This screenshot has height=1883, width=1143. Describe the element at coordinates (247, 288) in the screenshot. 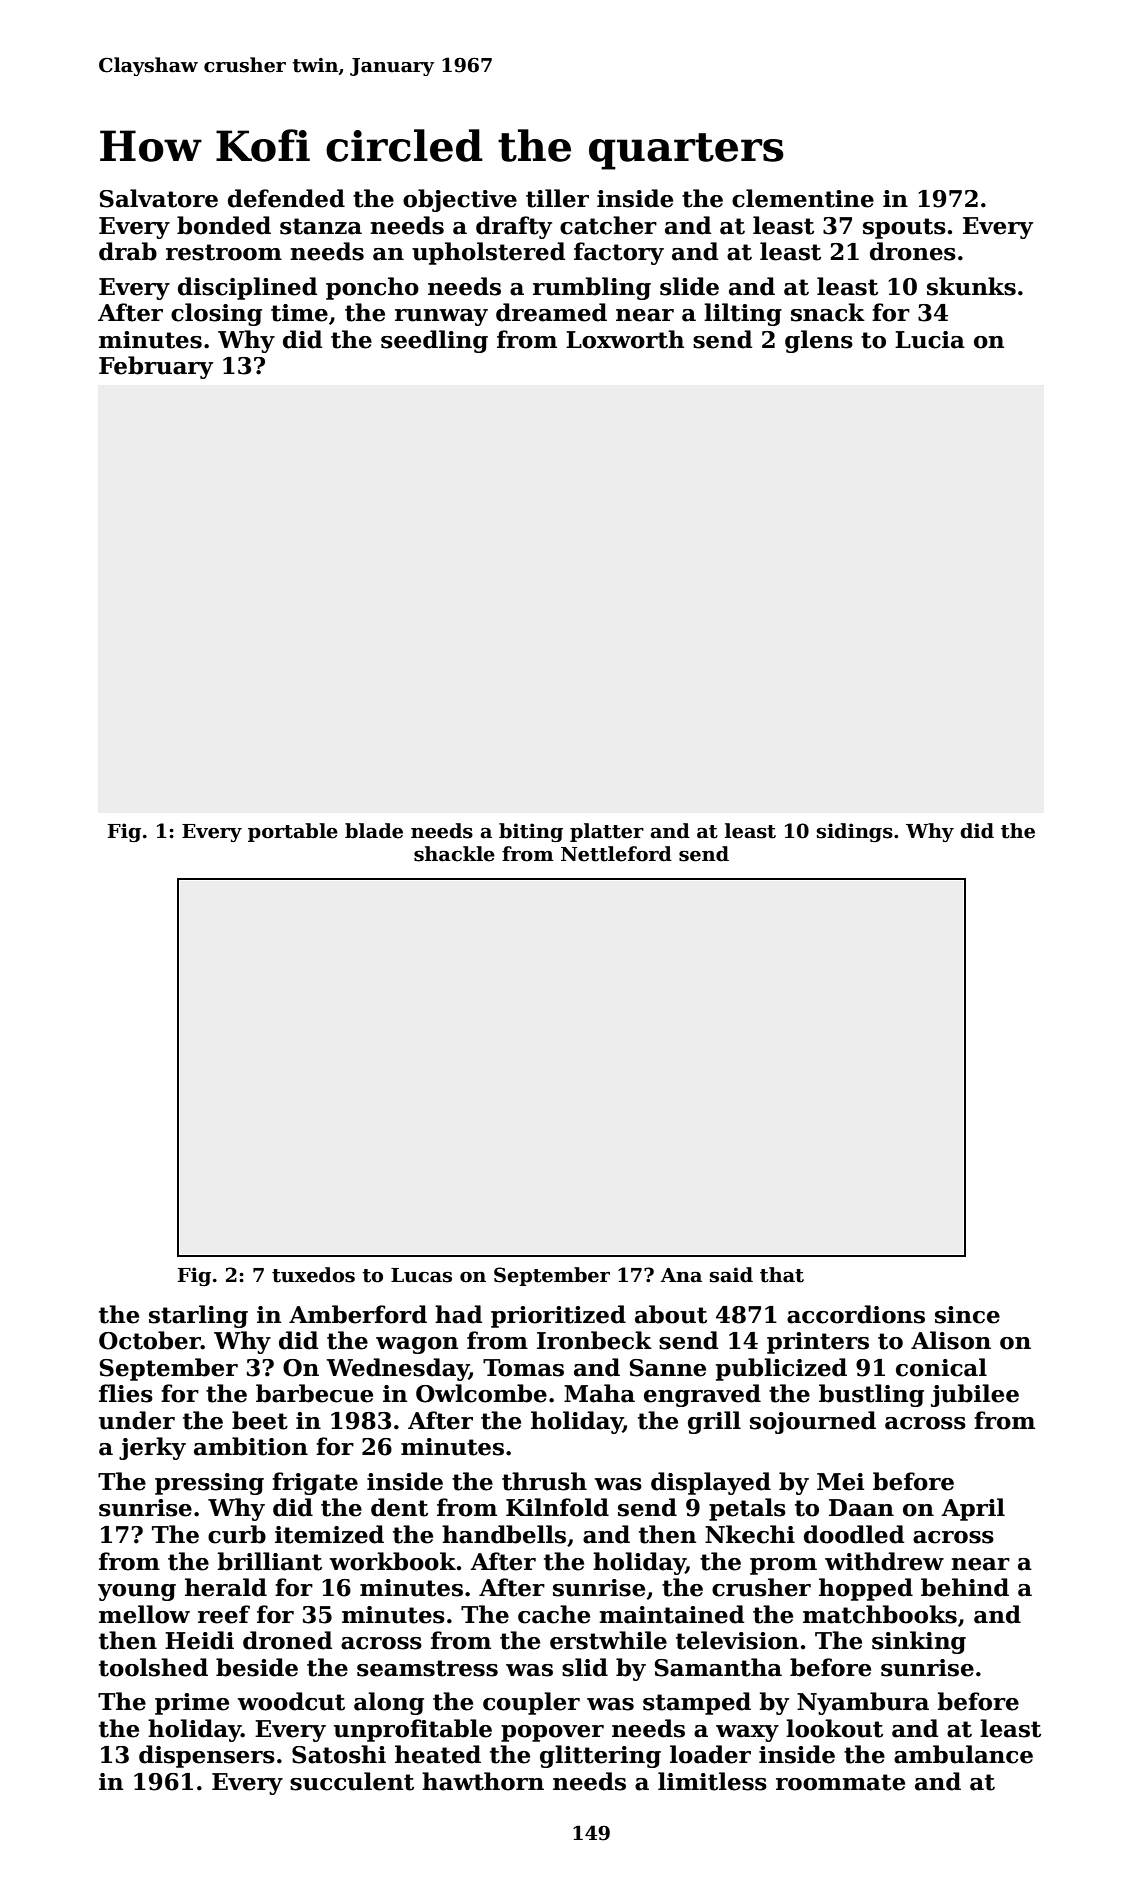

I see `disciplined` at that location.
